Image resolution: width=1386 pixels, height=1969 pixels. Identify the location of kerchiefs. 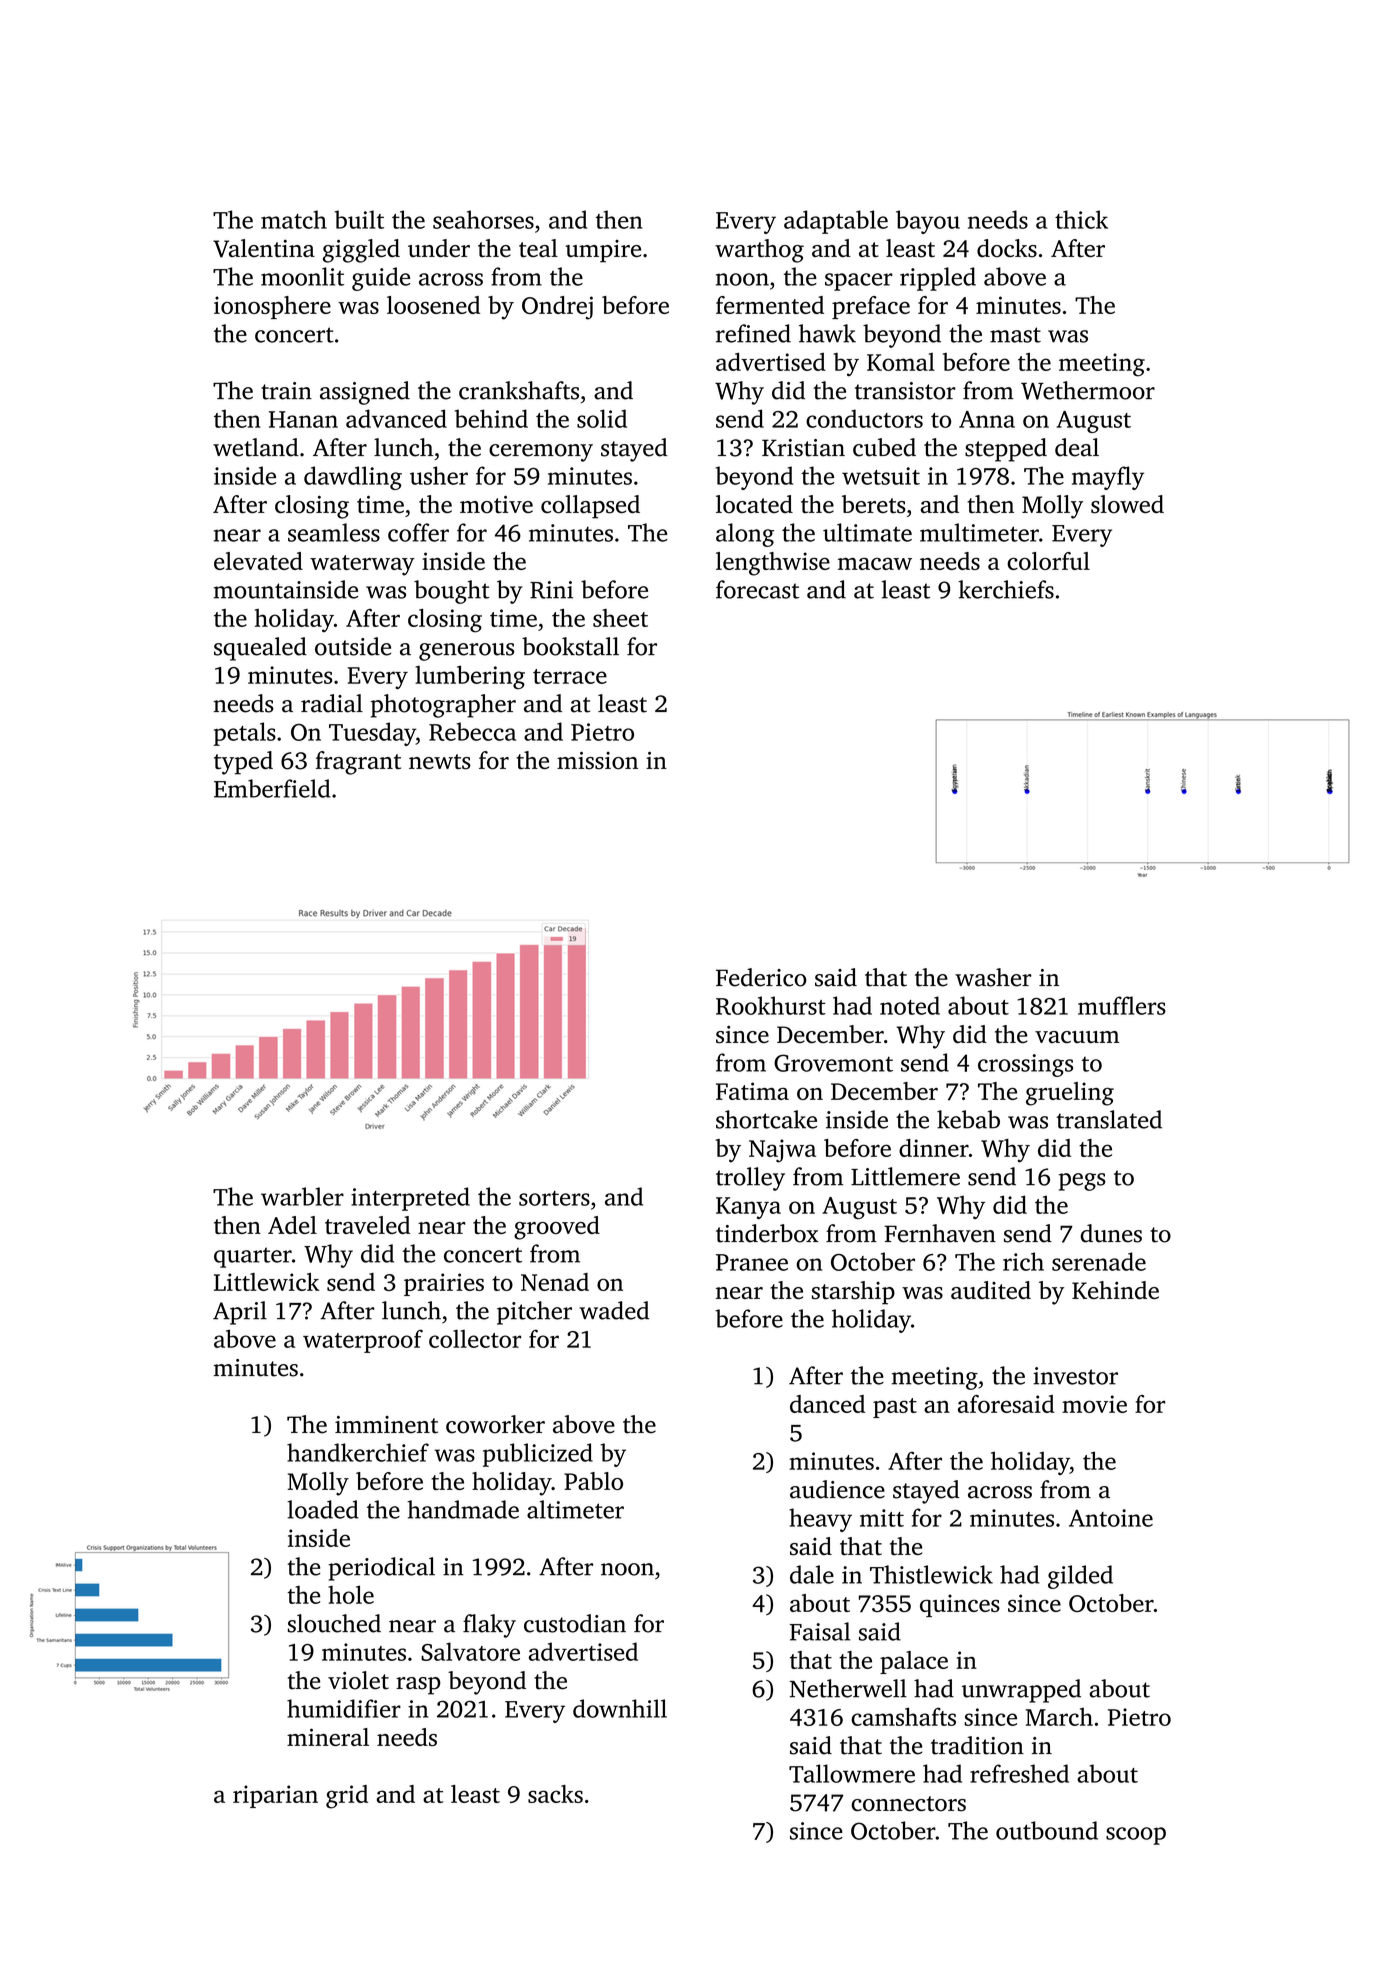
(1006, 589).
